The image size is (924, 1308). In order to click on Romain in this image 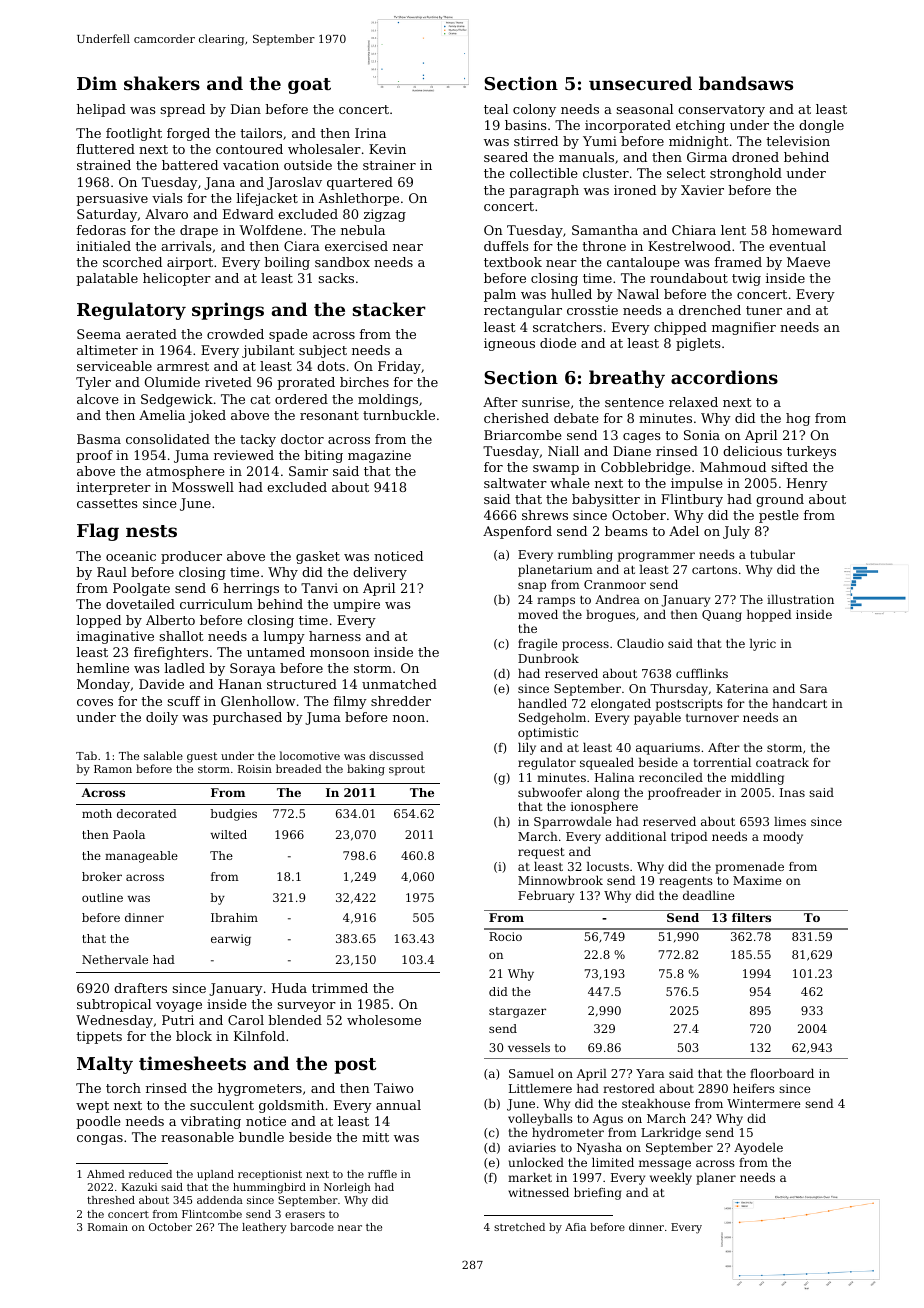, I will do `click(108, 1227)`.
